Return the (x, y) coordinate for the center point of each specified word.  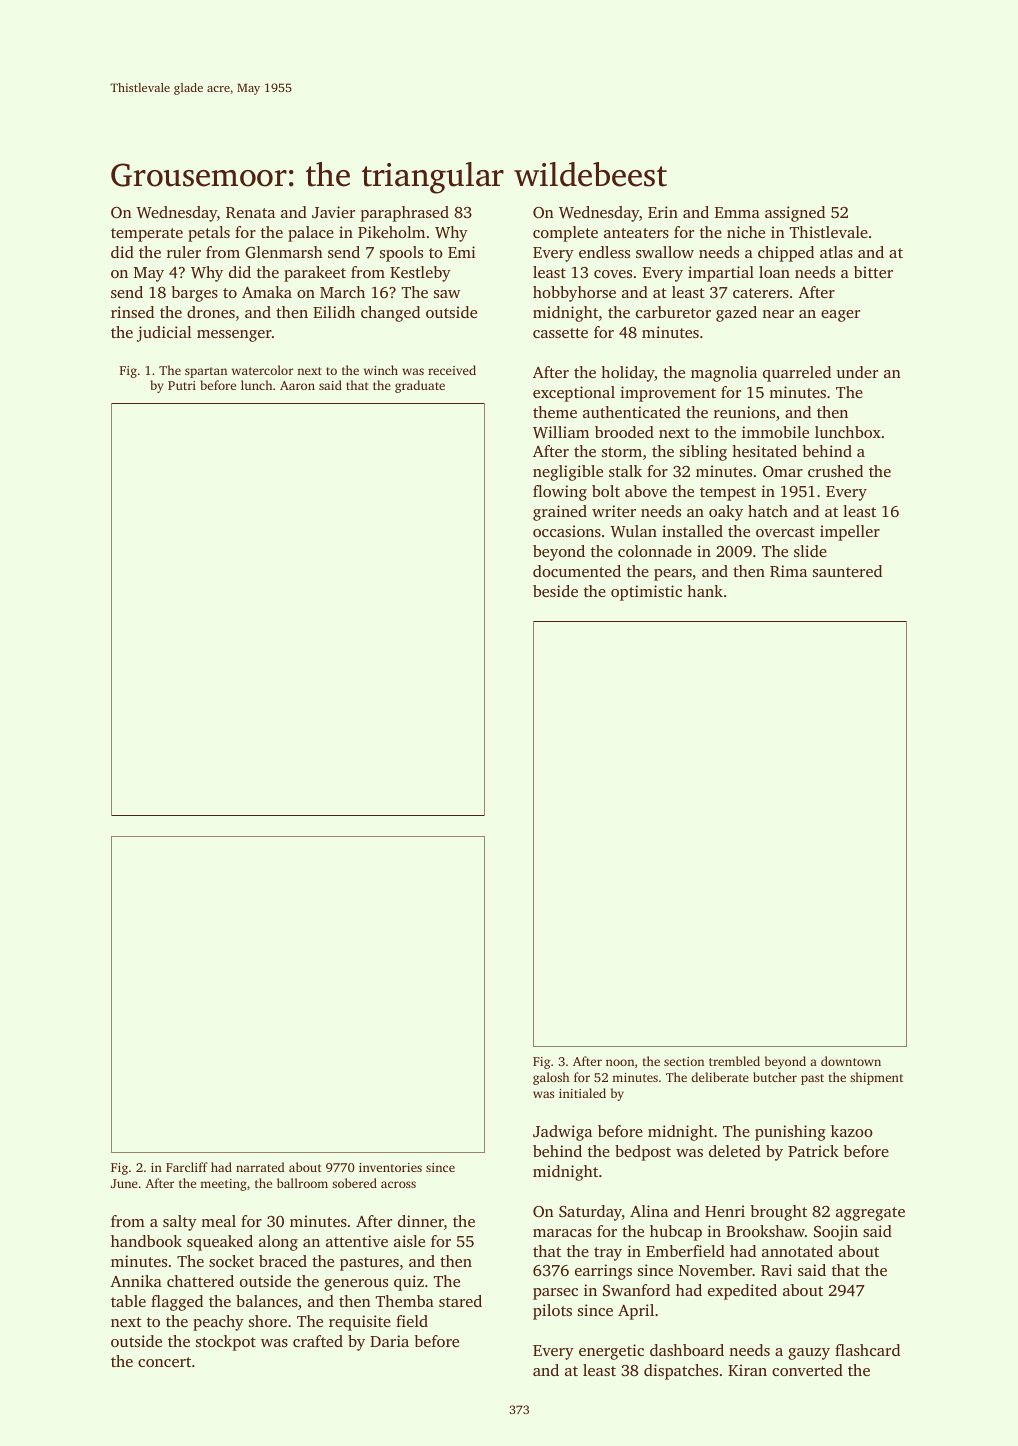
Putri (182, 385)
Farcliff (187, 1167)
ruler (184, 252)
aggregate (870, 1214)
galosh (551, 1078)
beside (555, 591)
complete (565, 234)
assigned (795, 214)
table (128, 1301)
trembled (734, 1061)
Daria (389, 1341)
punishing (790, 1133)
